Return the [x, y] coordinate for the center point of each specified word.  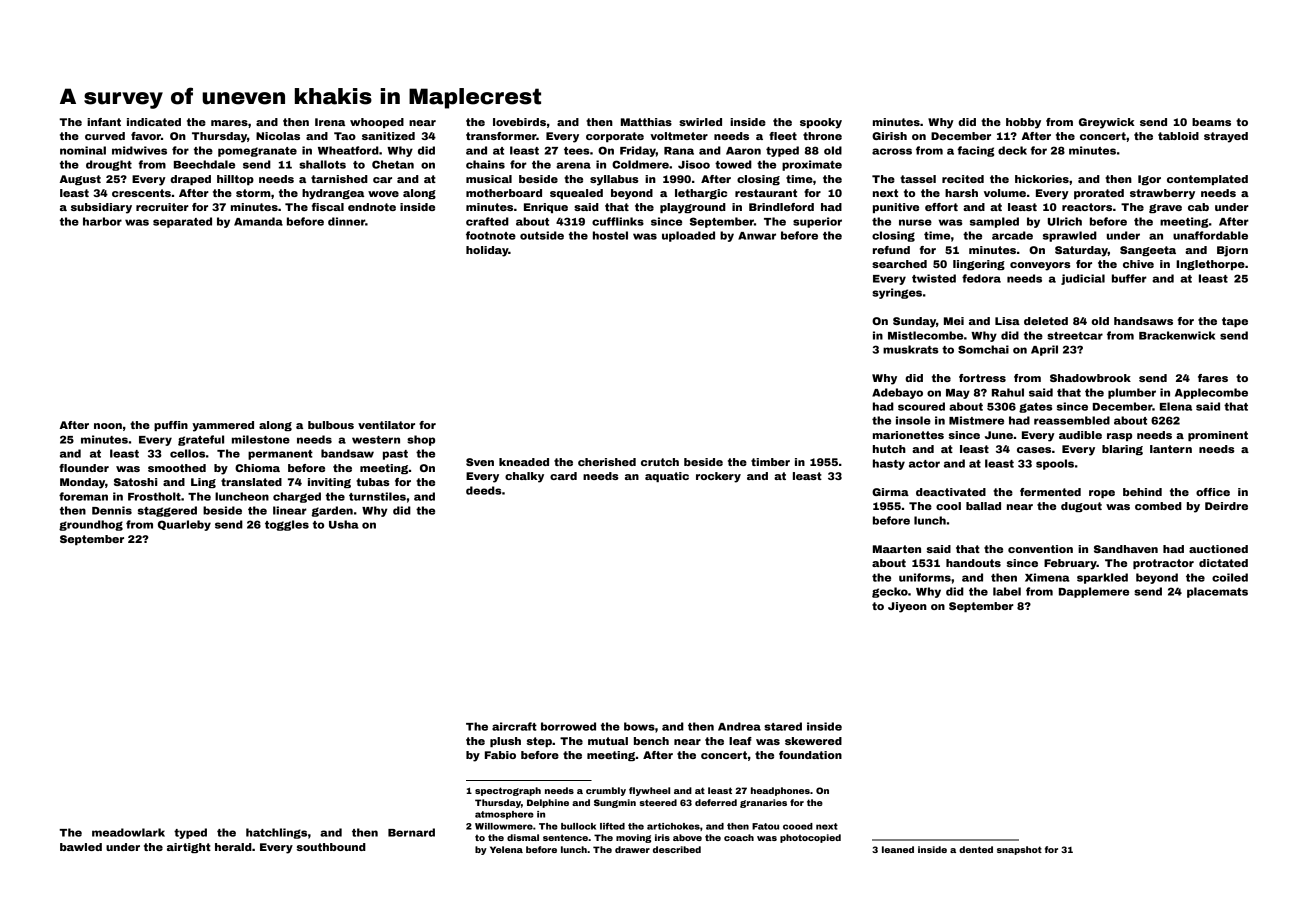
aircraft [514, 726]
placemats [1217, 592]
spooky [821, 123]
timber [770, 462]
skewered [813, 741]
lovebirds [519, 122]
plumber [1132, 393]
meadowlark [128, 832]
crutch [660, 462]
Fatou [765, 826]
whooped [377, 123]
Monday [82, 483]
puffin [171, 426]
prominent [1218, 436]
